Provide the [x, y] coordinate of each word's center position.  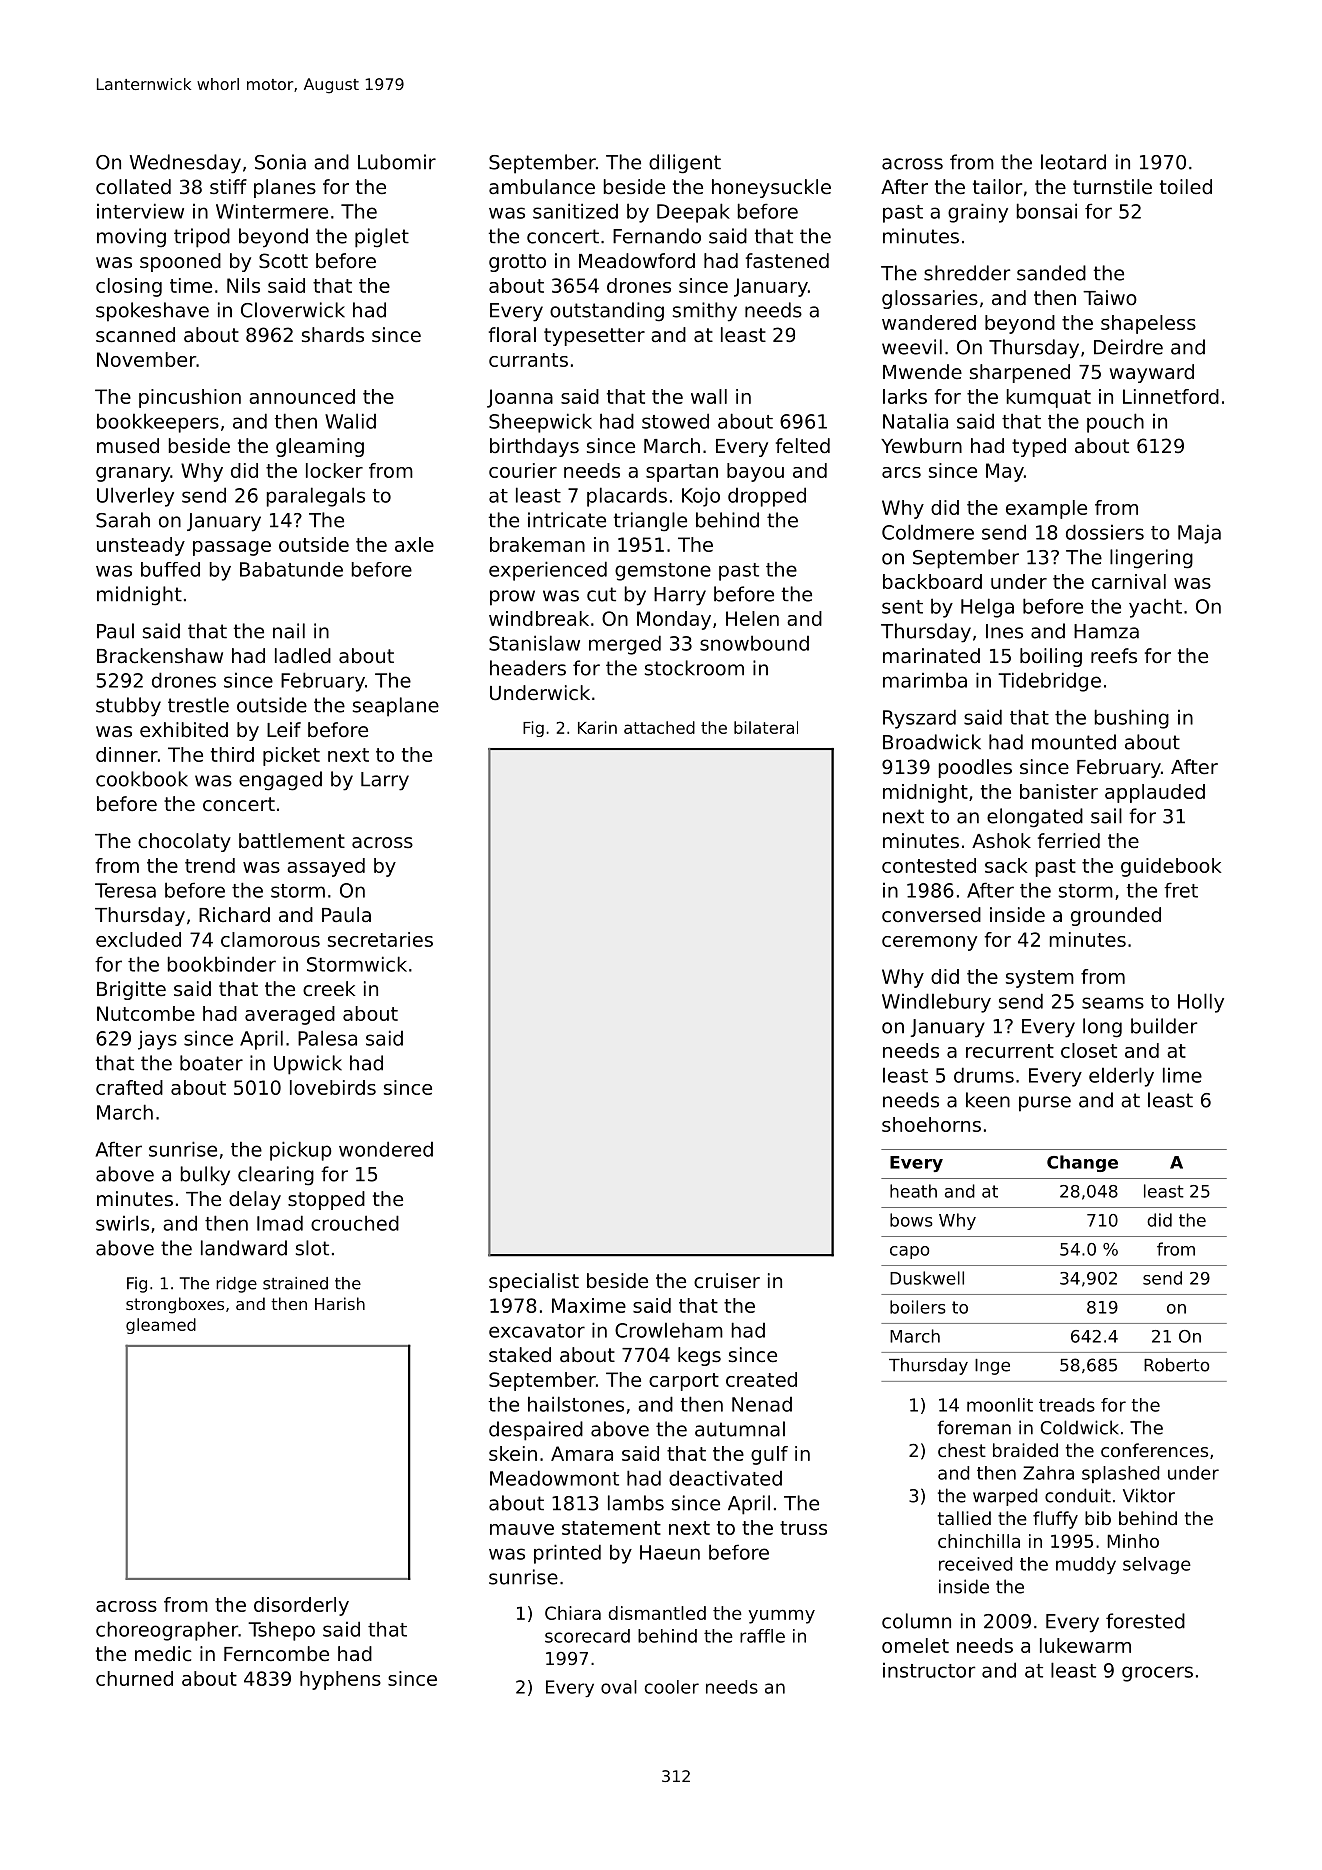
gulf [769, 1455]
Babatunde [291, 569]
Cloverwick [293, 310]
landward [244, 1248]
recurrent [1010, 1051]
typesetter [594, 337]
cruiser [727, 1281]
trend [210, 865]
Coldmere [928, 532]
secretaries [380, 939]
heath [913, 1191]
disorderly [301, 1606]
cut [601, 594]
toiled [1186, 187]
